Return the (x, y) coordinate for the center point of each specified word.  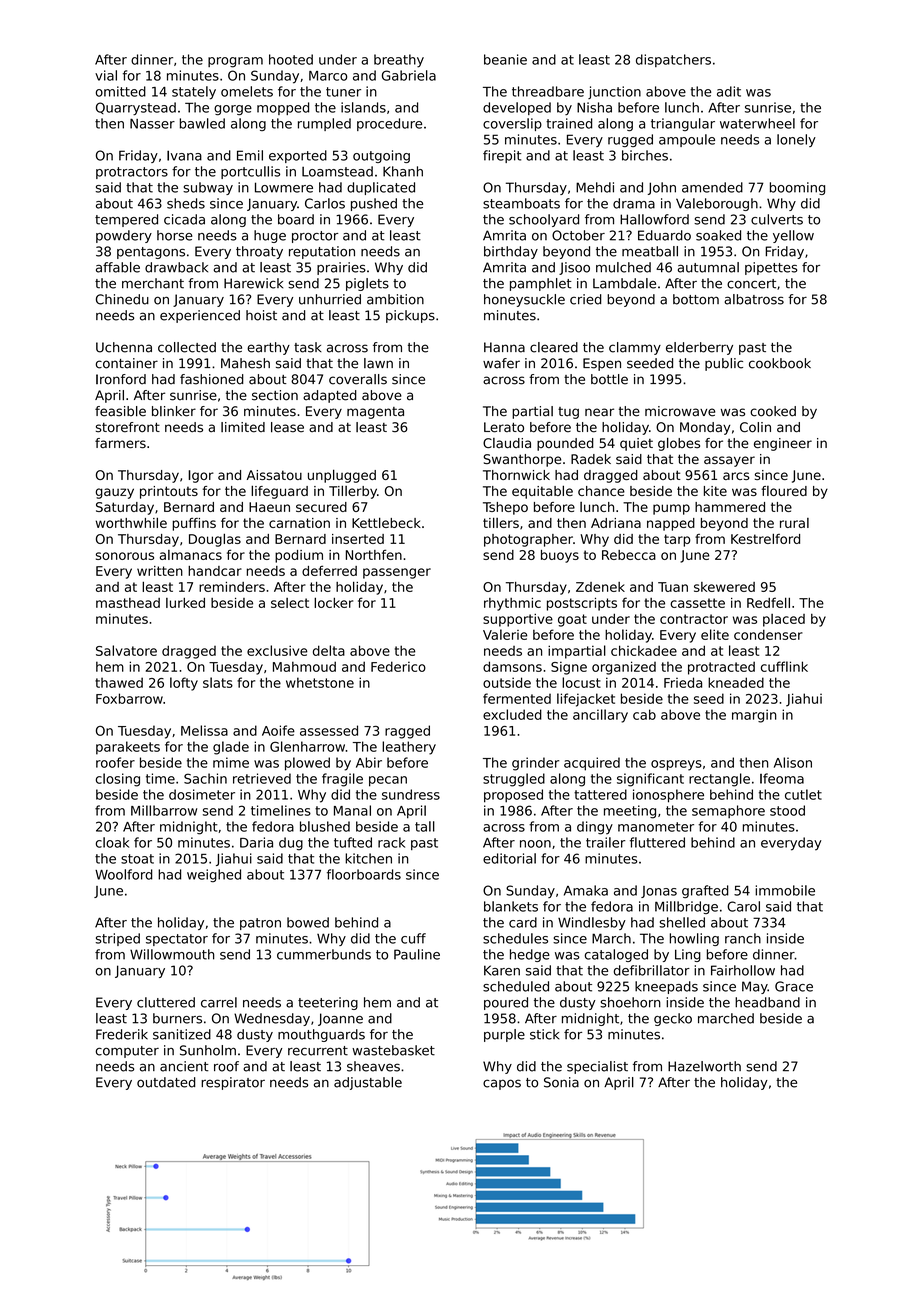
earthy (268, 348)
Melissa (204, 730)
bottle (609, 379)
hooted (291, 59)
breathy (399, 61)
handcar (215, 571)
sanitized (182, 1034)
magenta (375, 413)
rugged (630, 140)
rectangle (719, 780)
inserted (358, 539)
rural (794, 523)
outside (507, 682)
